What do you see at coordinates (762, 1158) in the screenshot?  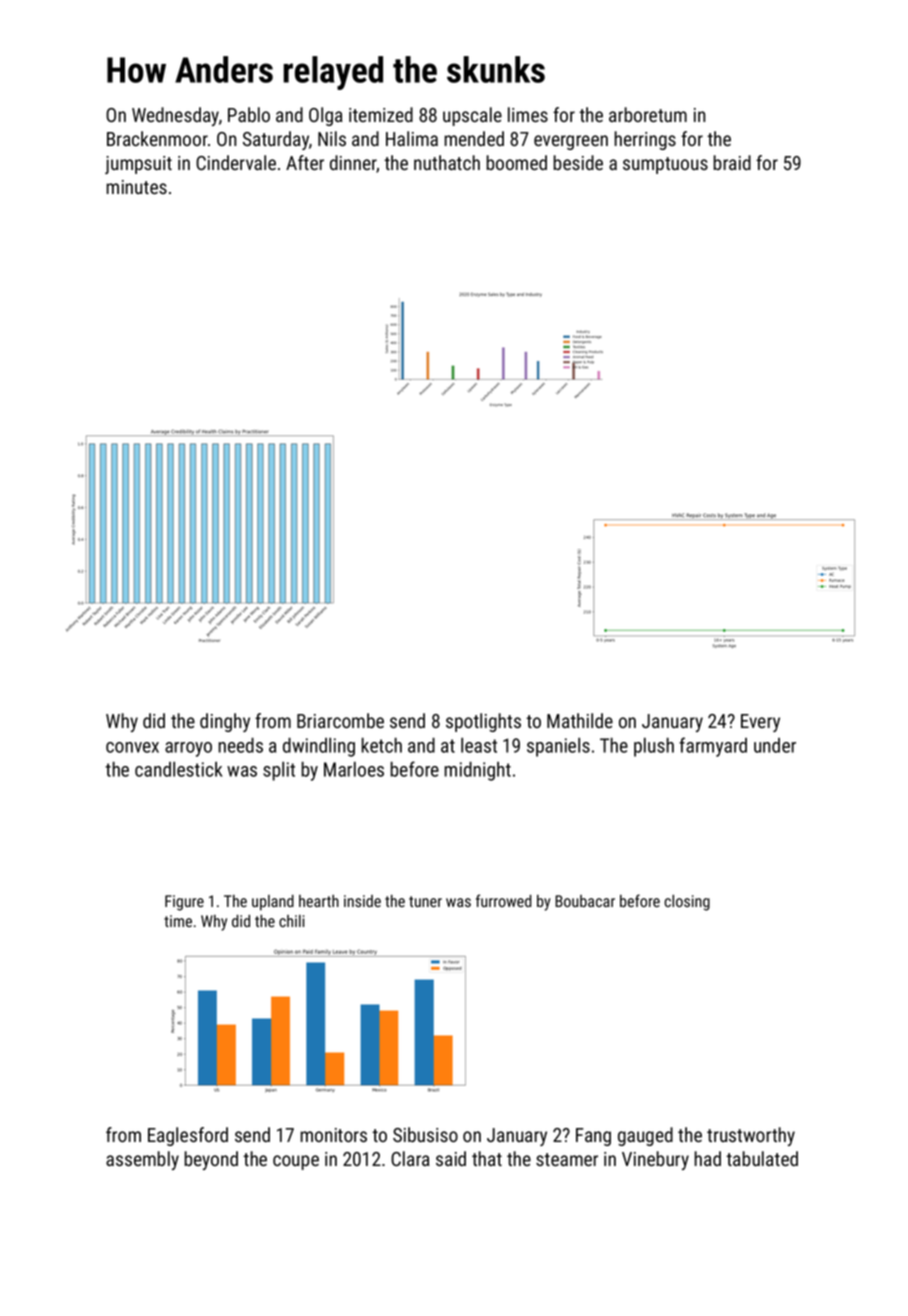 I see `tabulated` at bounding box center [762, 1158].
